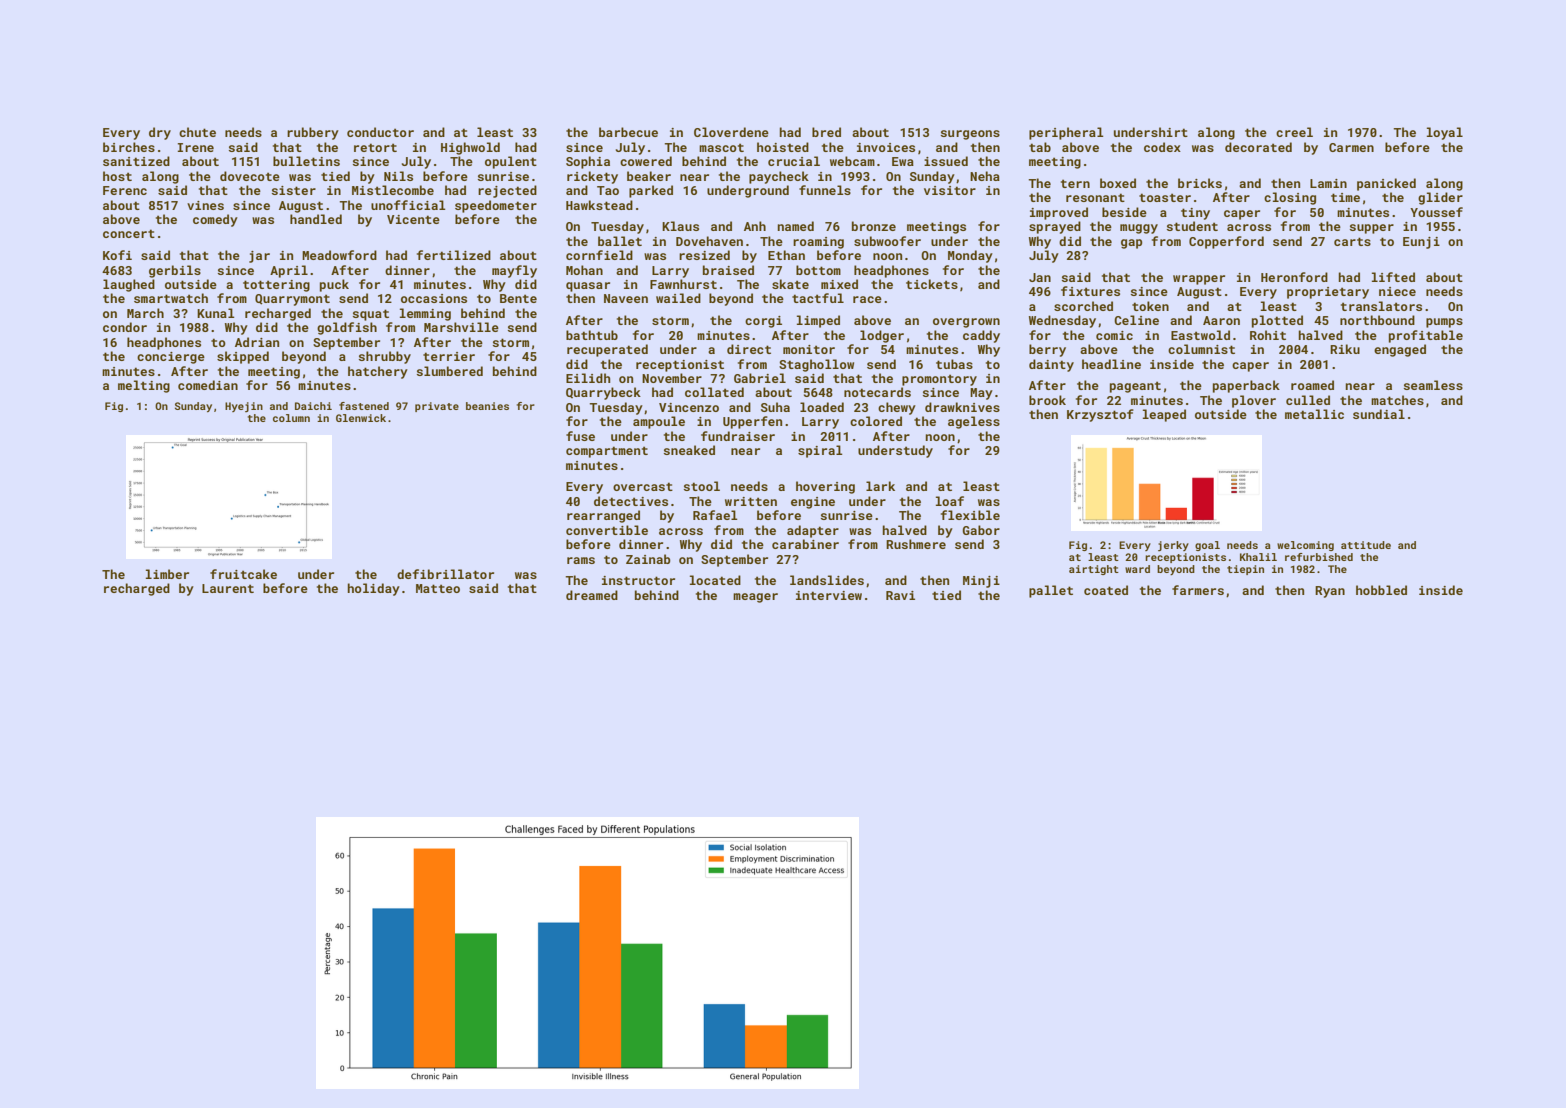 The width and height of the page is (1566, 1108). What do you see at coordinates (1199, 280) in the page?
I see `wrapper` at bounding box center [1199, 280].
